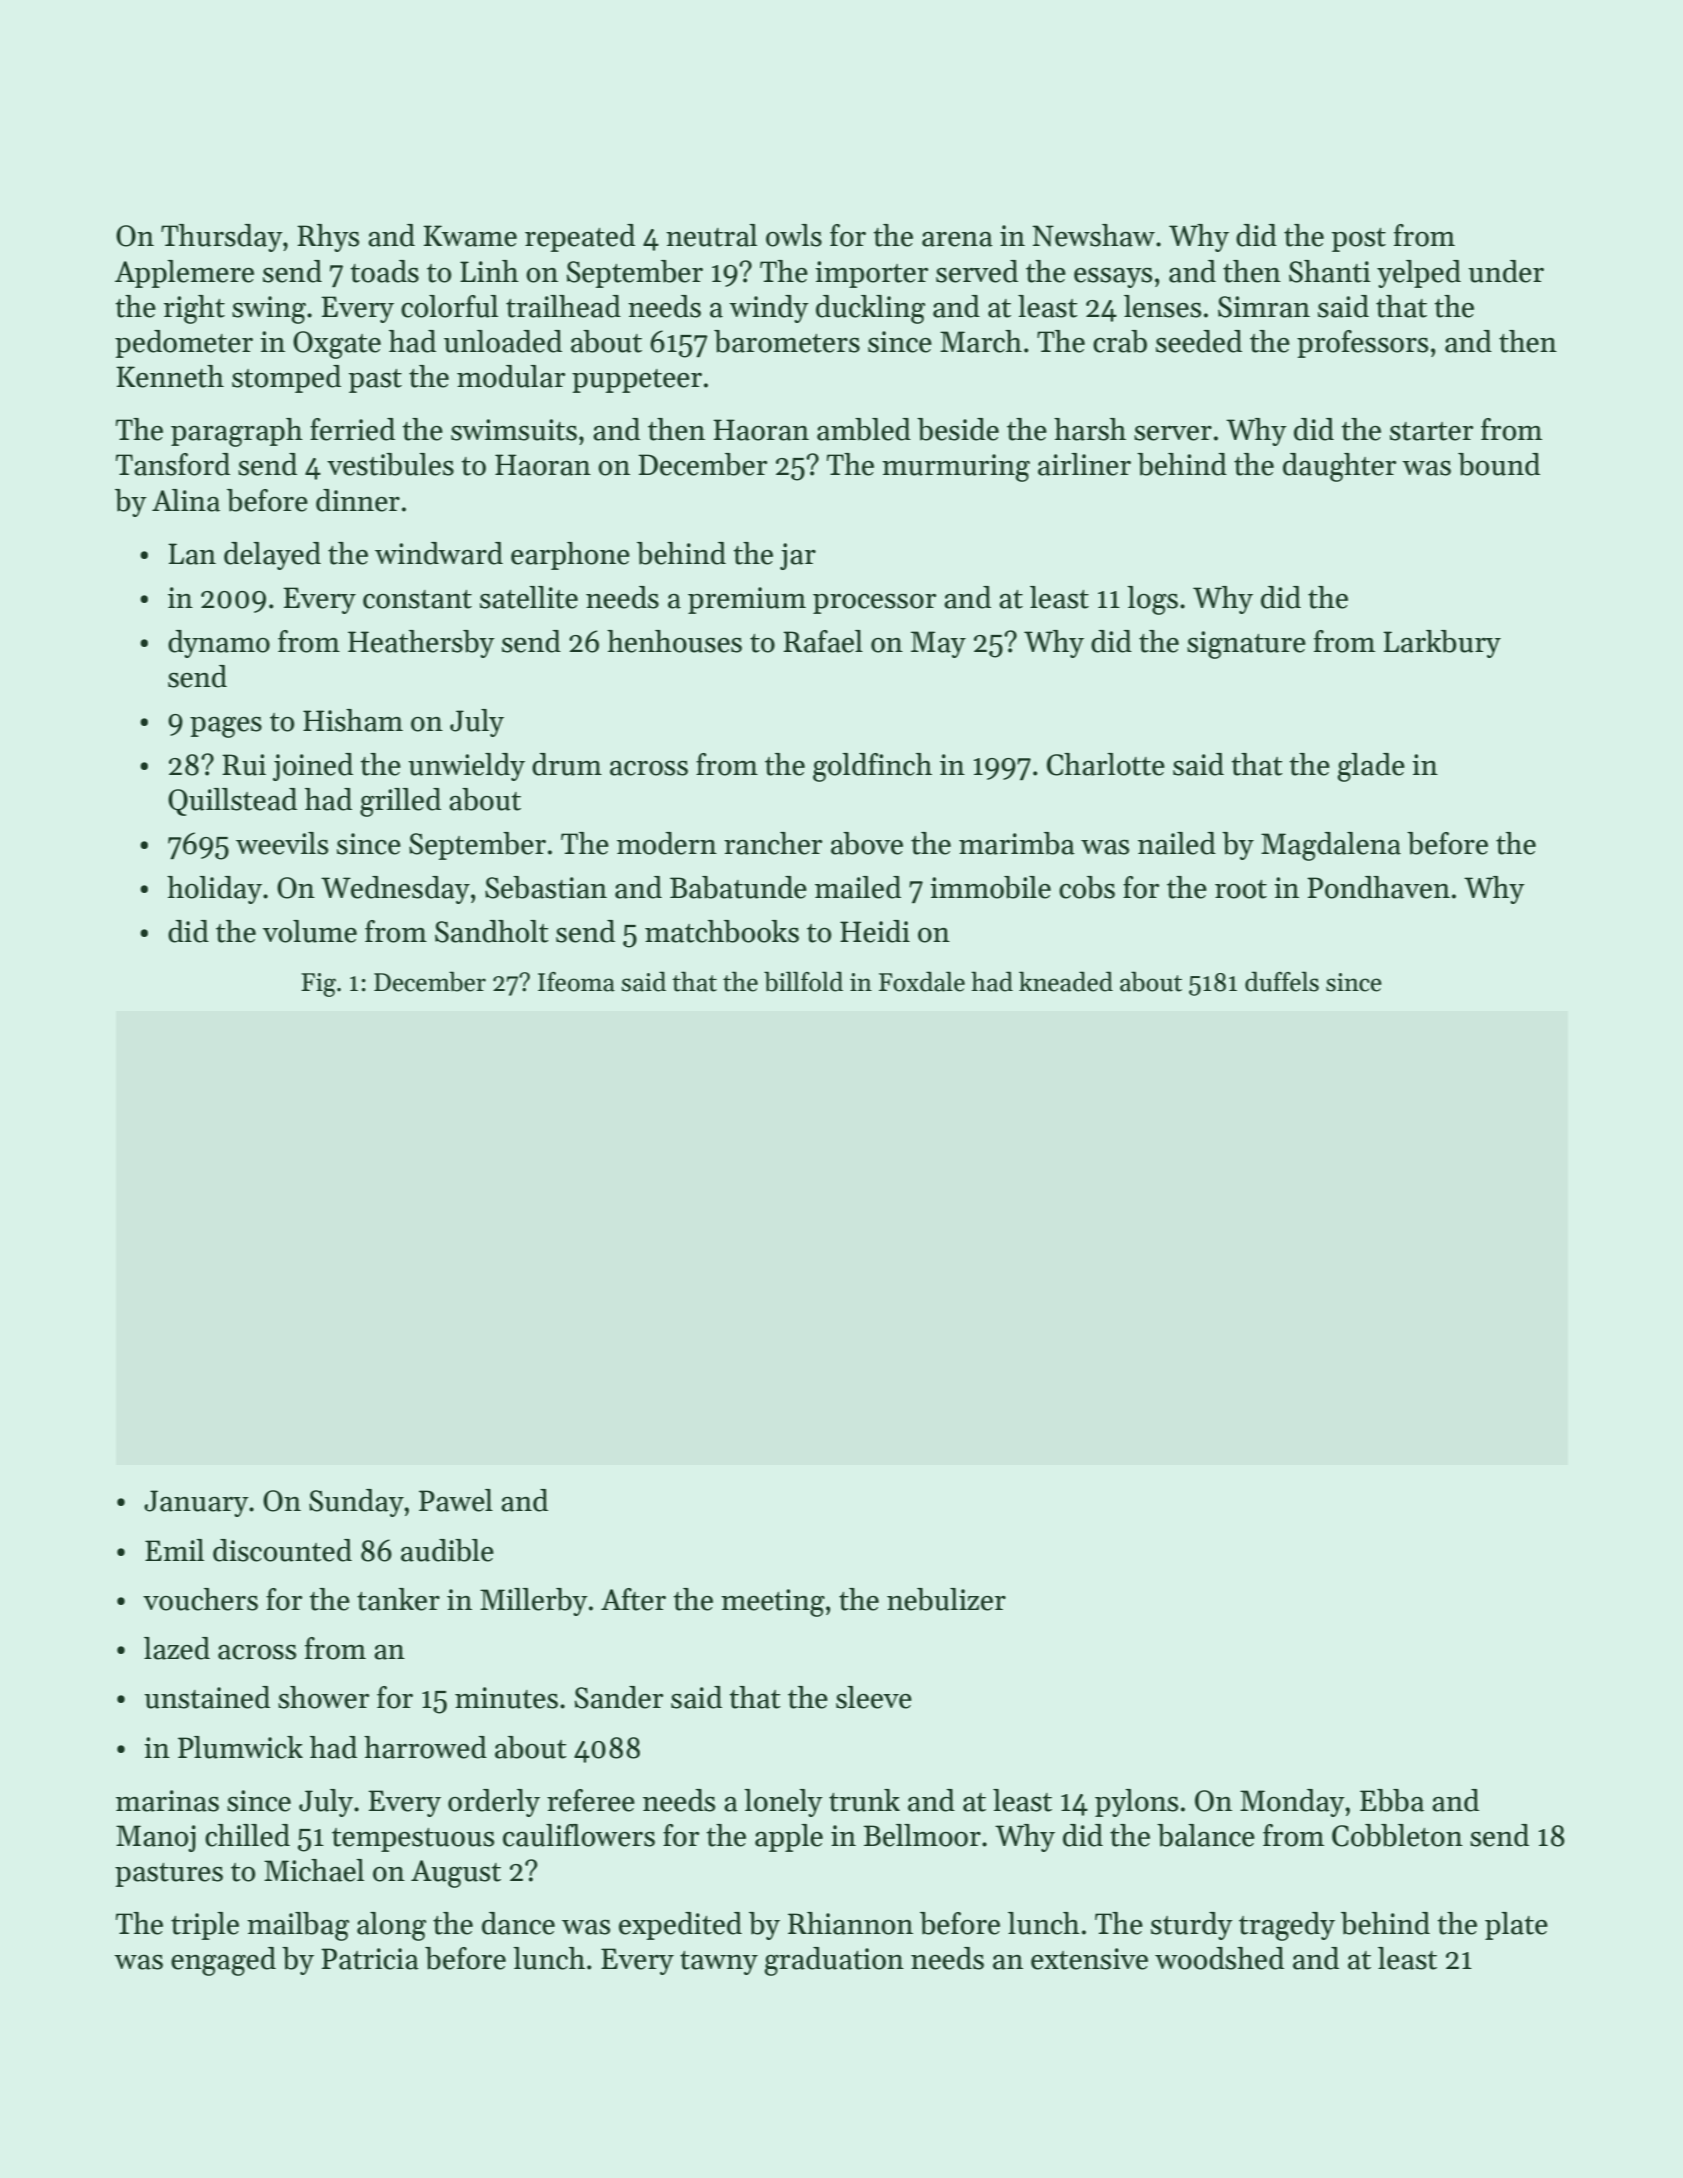  I want to click on dynamo, so click(219, 644).
